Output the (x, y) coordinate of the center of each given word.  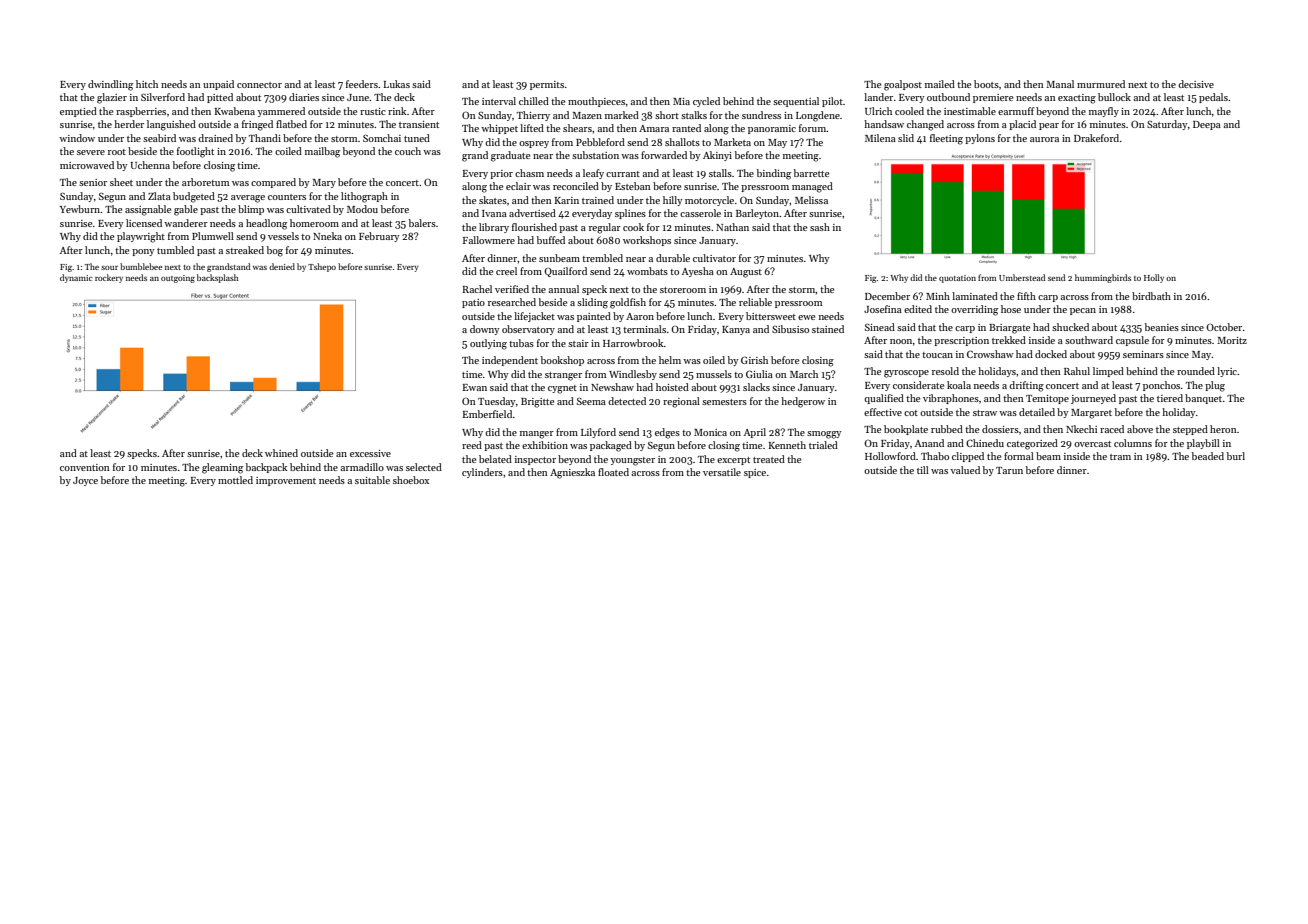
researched (512, 302)
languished (171, 125)
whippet (499, 129)
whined (281, 453)
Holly (1154, 278)
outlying (488, 344)
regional (681, 402)
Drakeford (1096, 138)
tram (1120, 457)
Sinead (880, 327)
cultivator (714, 258)
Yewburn (80, 209)
